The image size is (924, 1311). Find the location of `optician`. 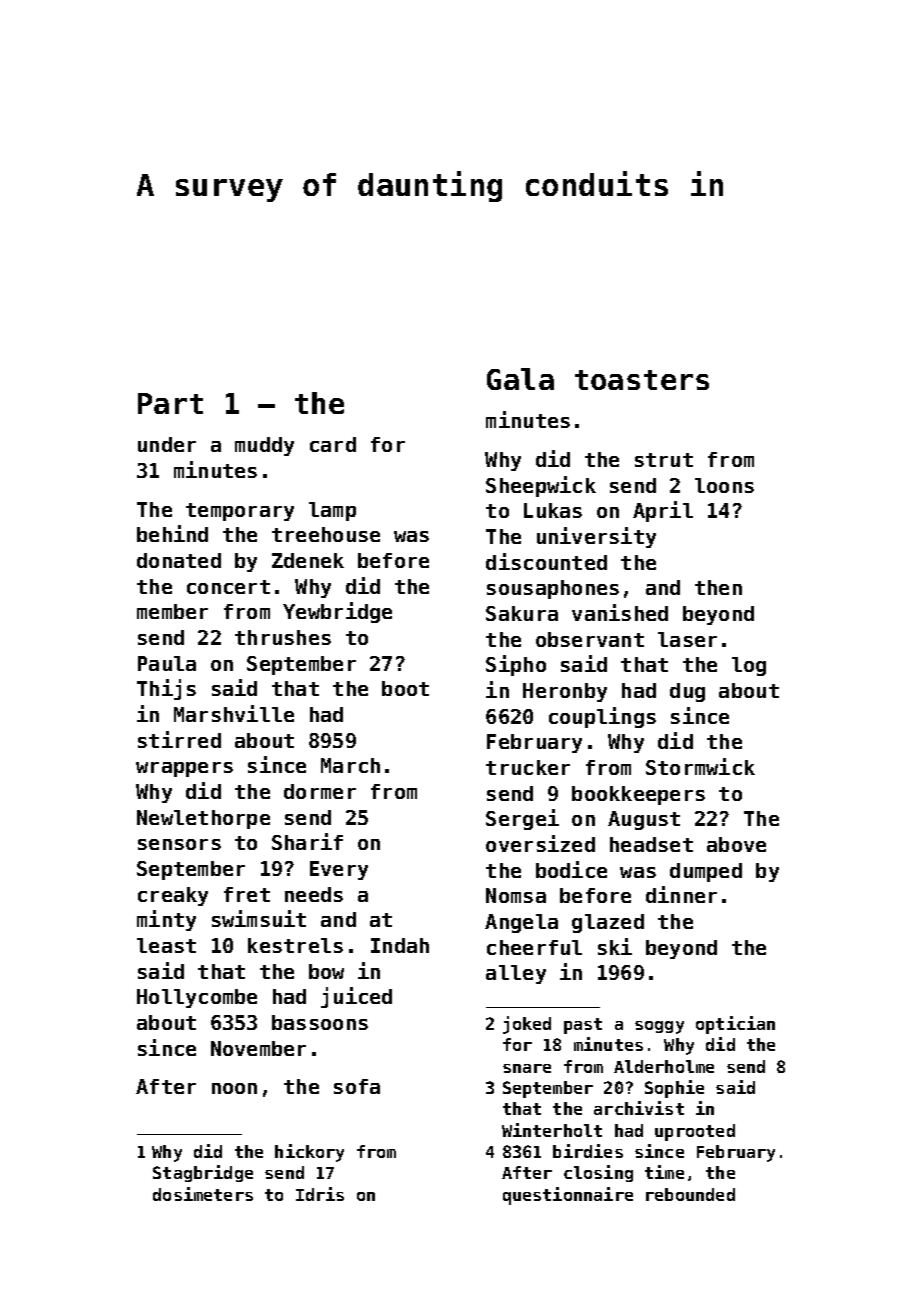

optician is located at coordinates (735, 1025).
